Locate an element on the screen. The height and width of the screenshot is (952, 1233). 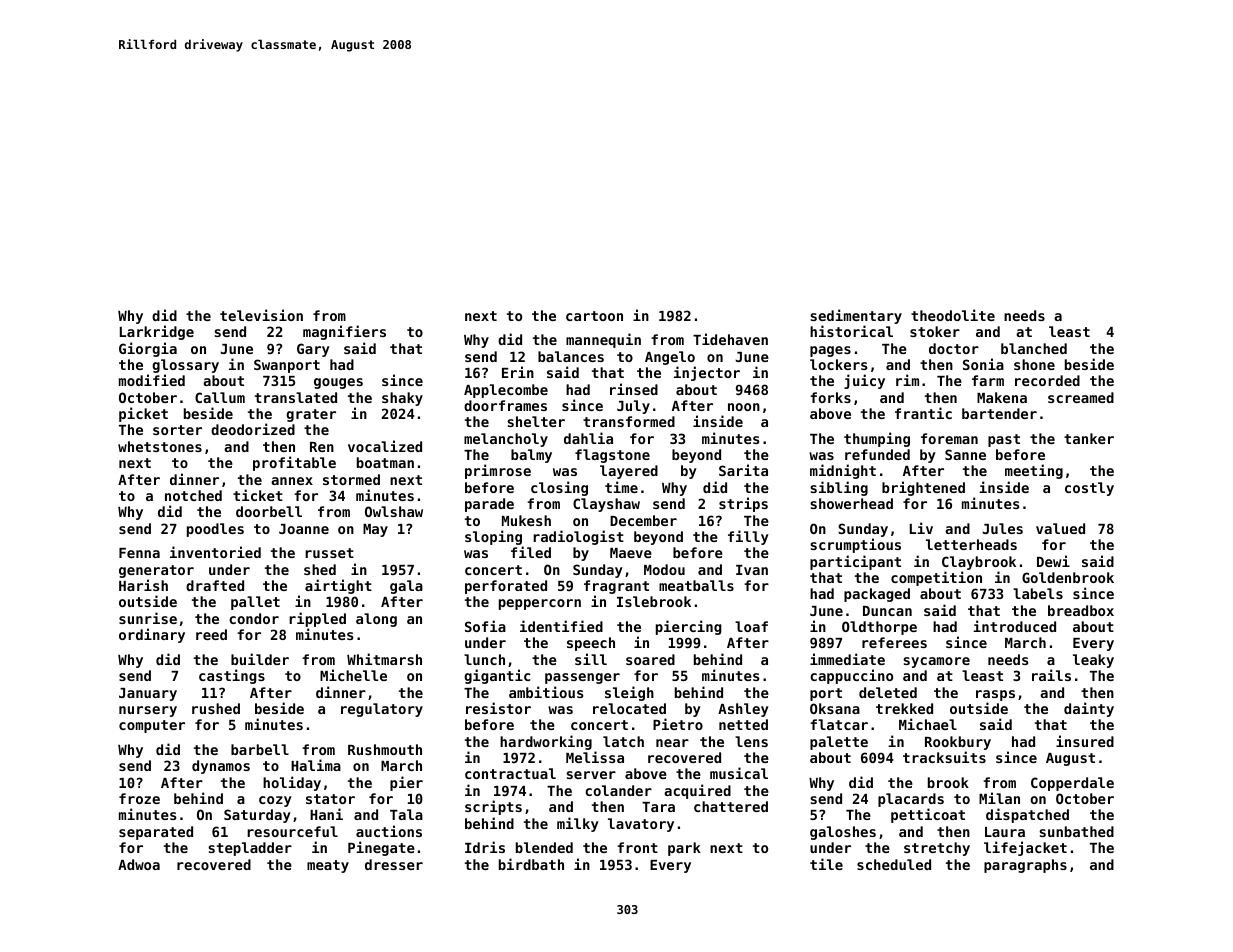
magnifiers is located at coordinates (344, 332).
